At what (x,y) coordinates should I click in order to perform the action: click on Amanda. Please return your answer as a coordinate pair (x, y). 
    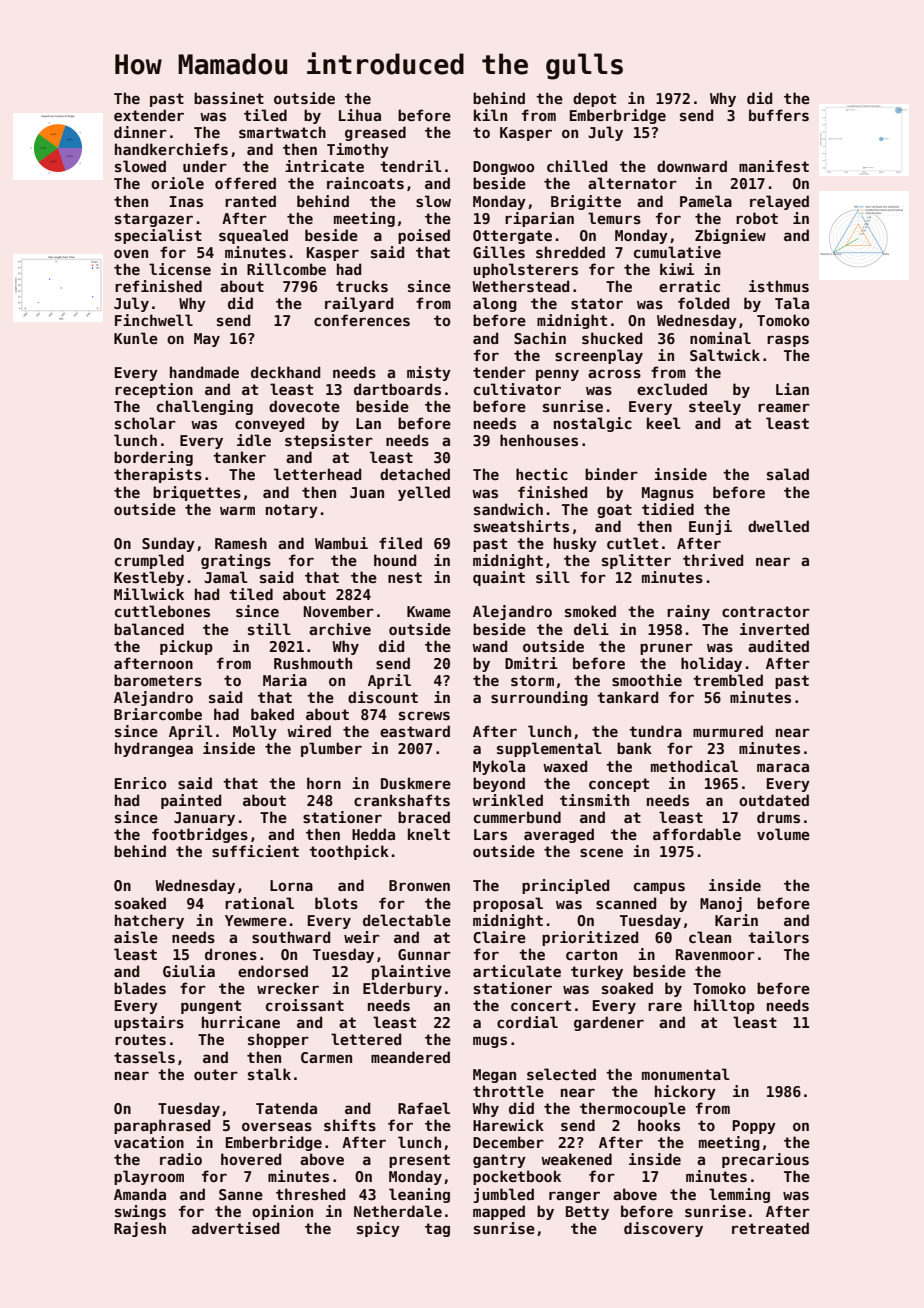
    Looking at the image, I should click on (140, 1194).
